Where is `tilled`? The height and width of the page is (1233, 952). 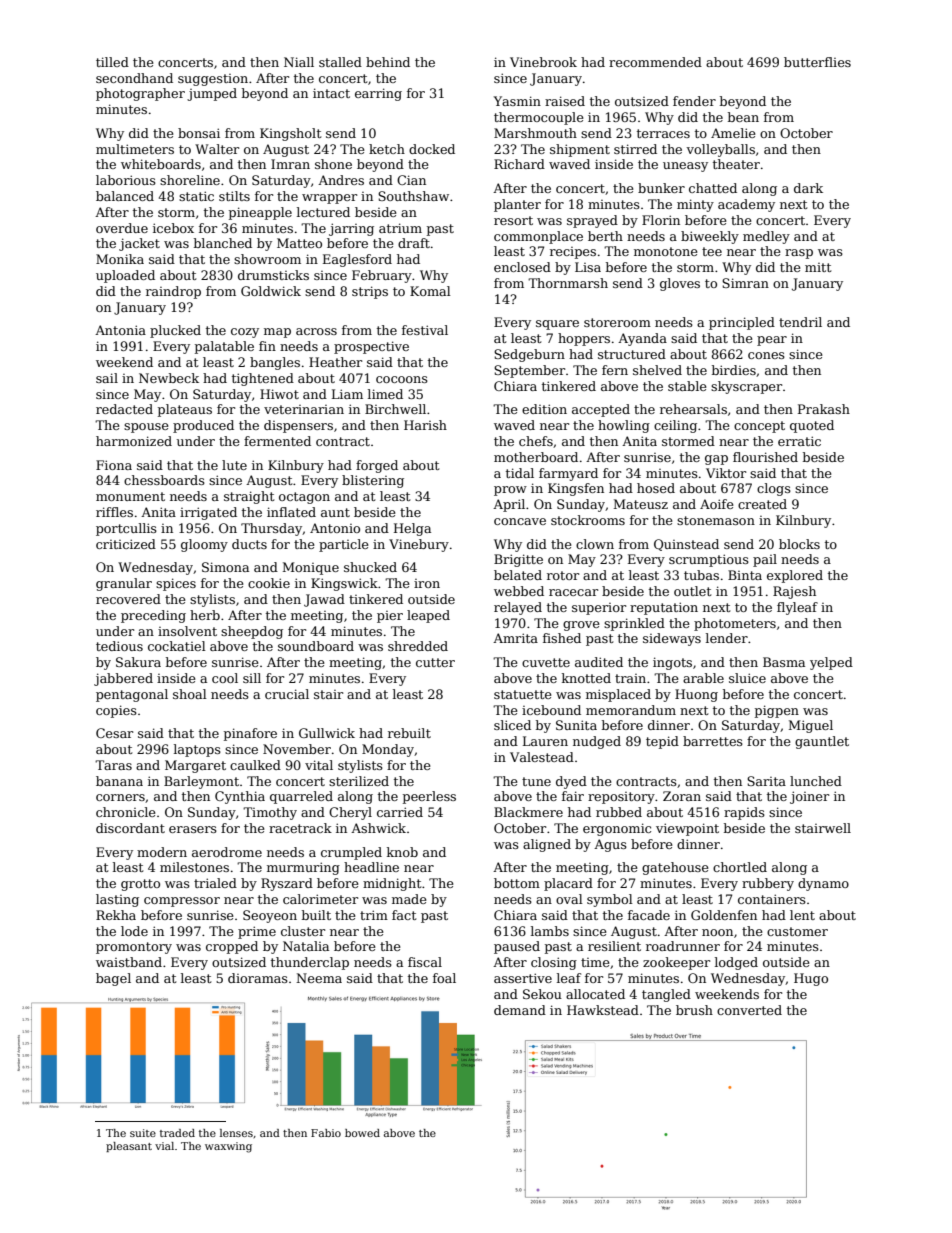 tilled is located at coordinates (112, 62).
